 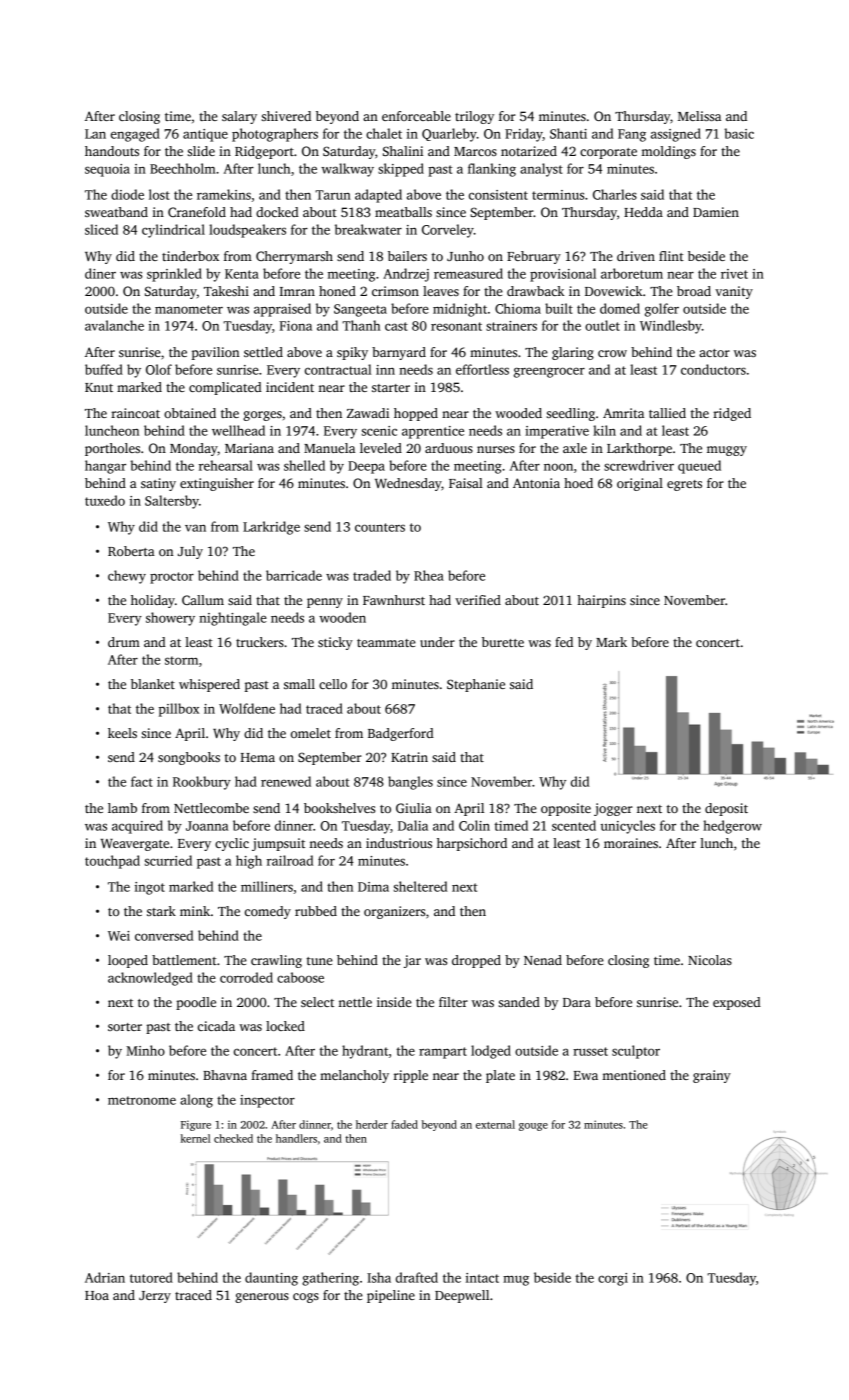 I want to click on pavilion, so click(x=216, y=353).
